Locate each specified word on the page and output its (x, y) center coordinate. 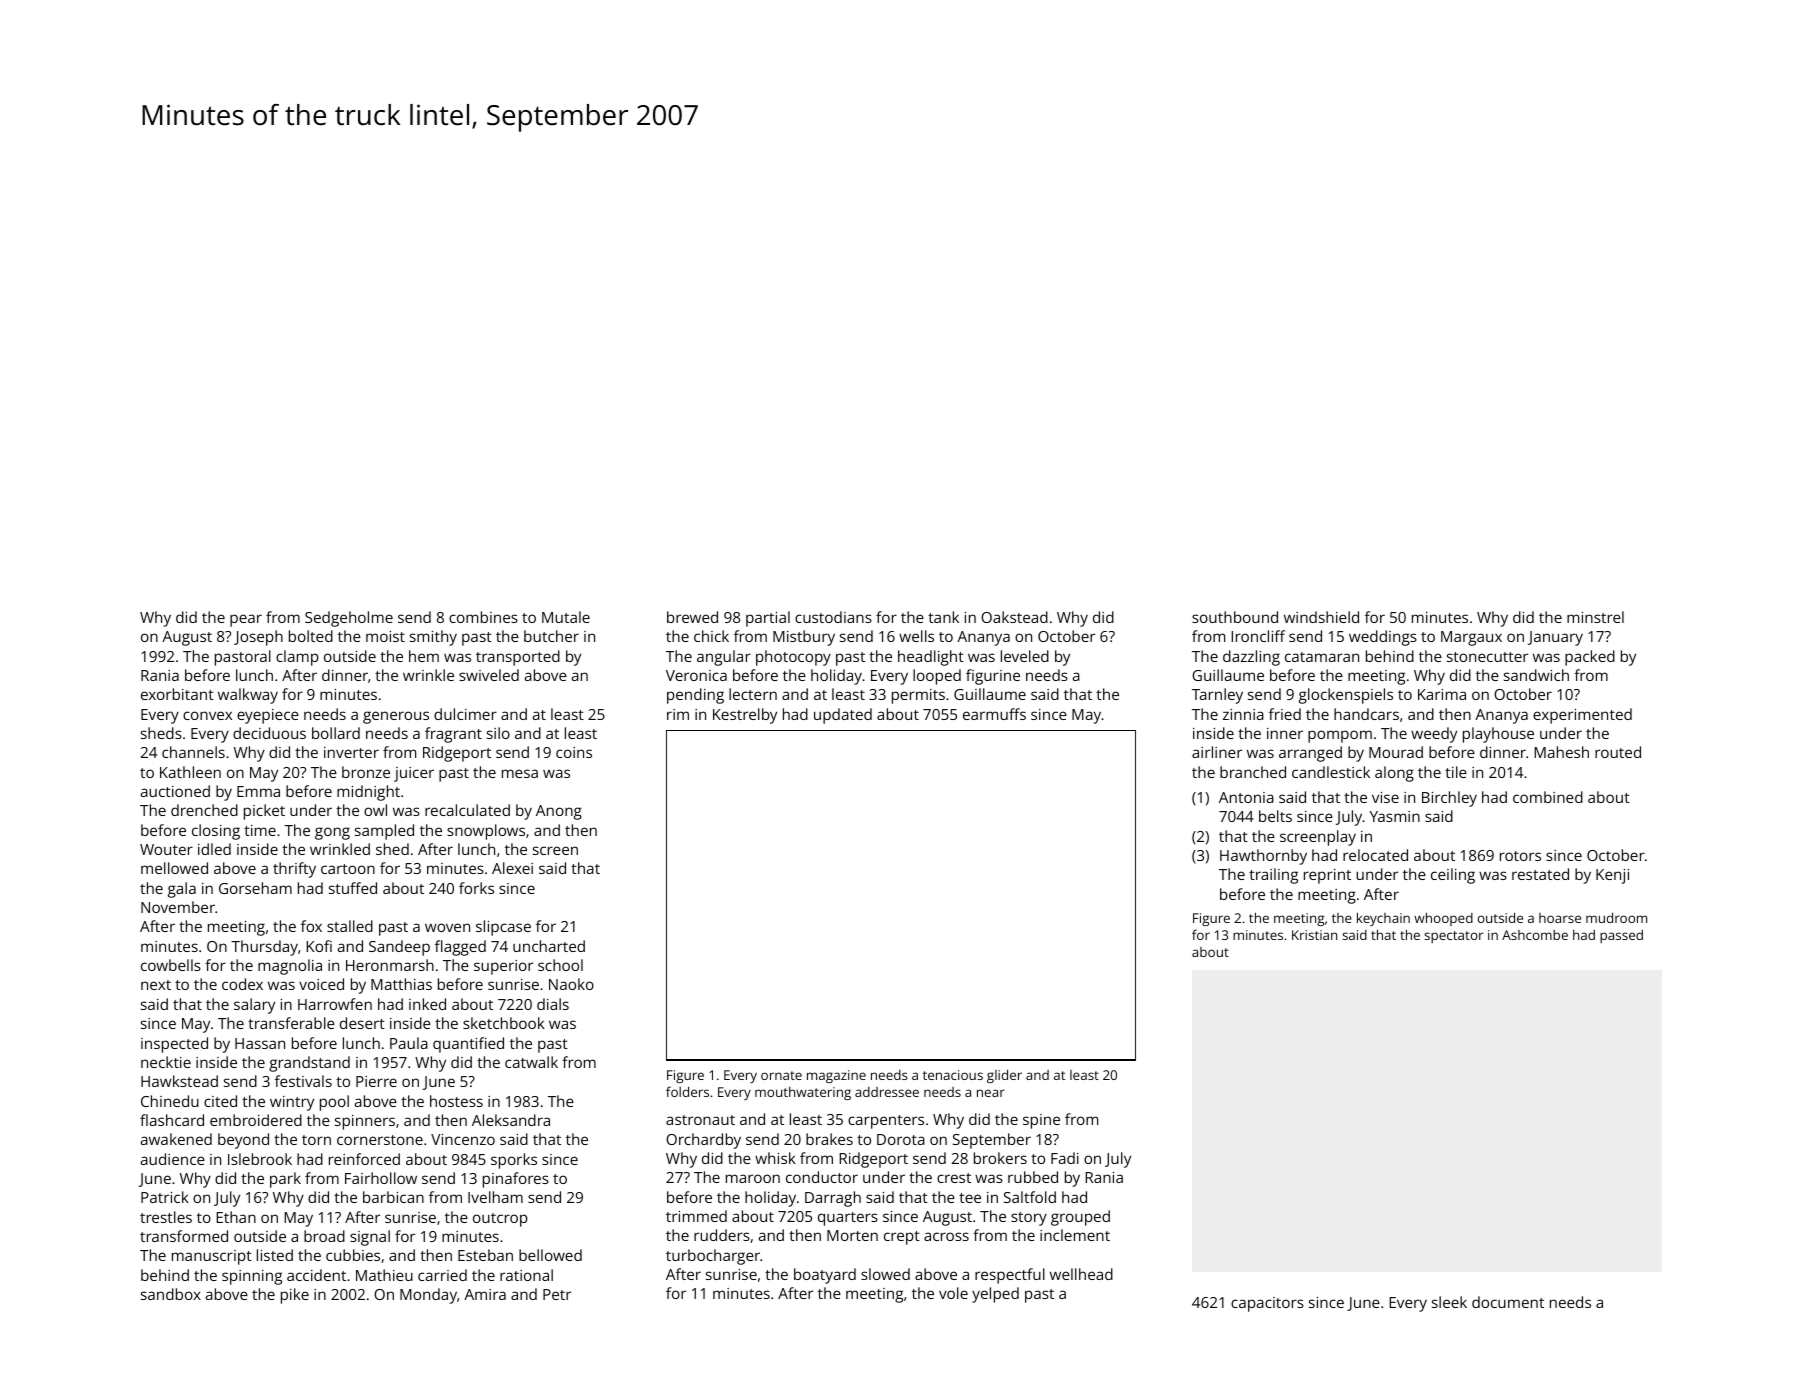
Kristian (1314, 935)
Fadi (1065, 1158)
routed (1618, 752)
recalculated (467, 810)
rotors (1520, 856)
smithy (433, 638)
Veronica (696, 675)
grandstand (309, 1064)
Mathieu (384, 1275)
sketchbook (504, 1023)
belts (1275, 816)
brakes (829, 1139)
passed (1621, 936)
